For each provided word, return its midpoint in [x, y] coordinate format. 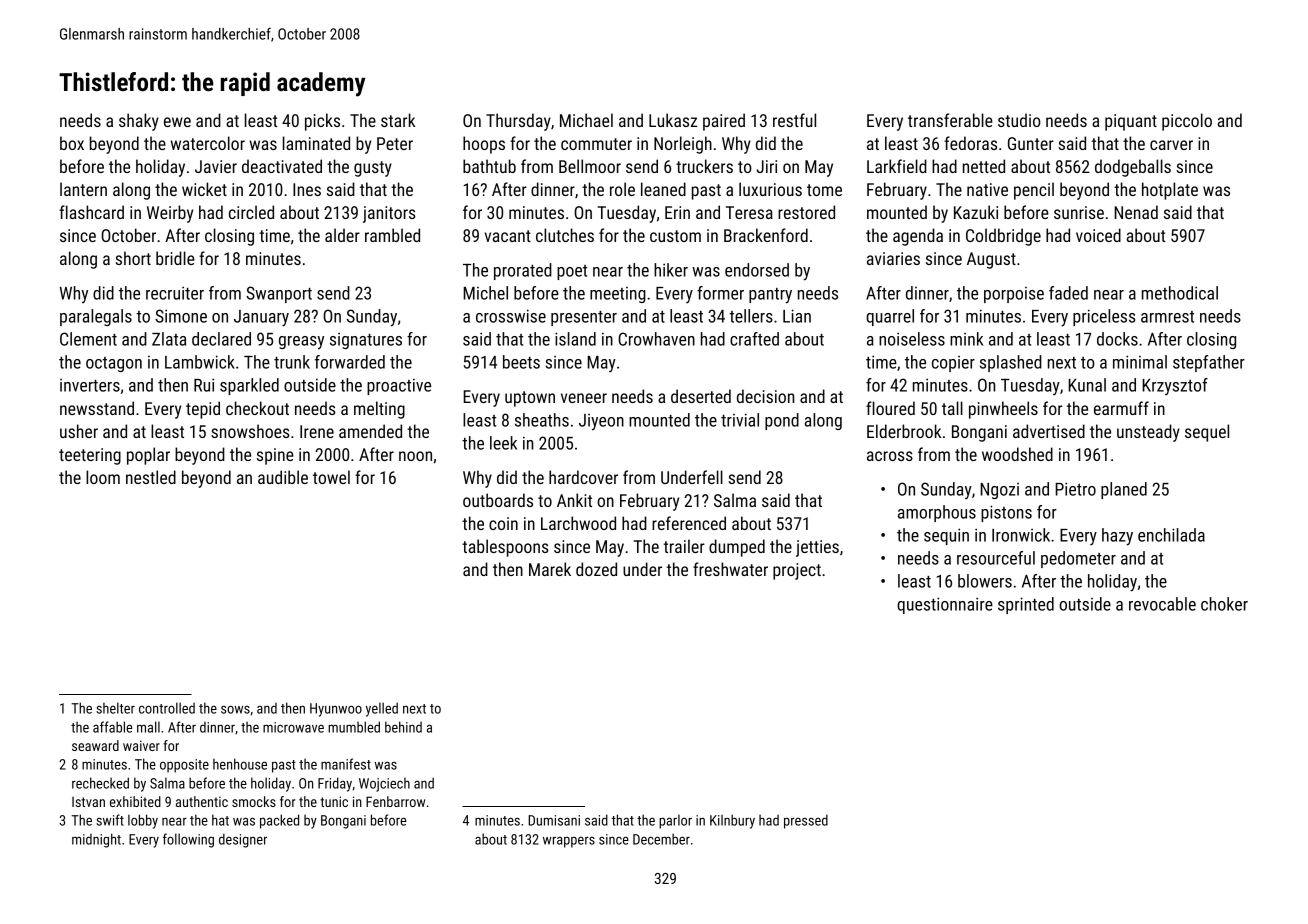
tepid [203, 410]
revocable [1162, 604]
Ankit [574, 500]
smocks [254, 801]
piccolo [1187, 122]
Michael [586, 120]
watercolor [208, 143]
